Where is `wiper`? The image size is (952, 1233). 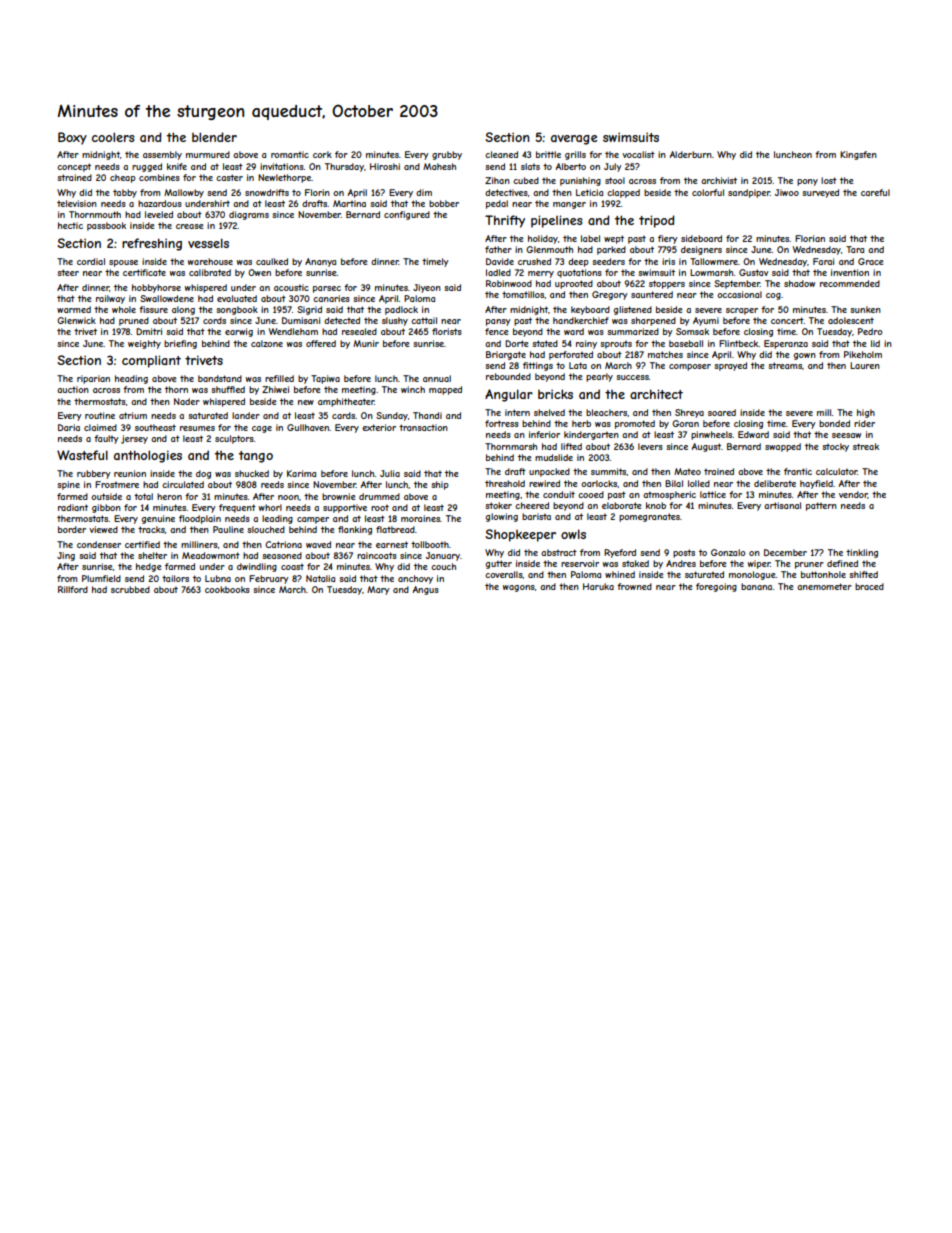
wiper is located at coordinates (759, 564).
